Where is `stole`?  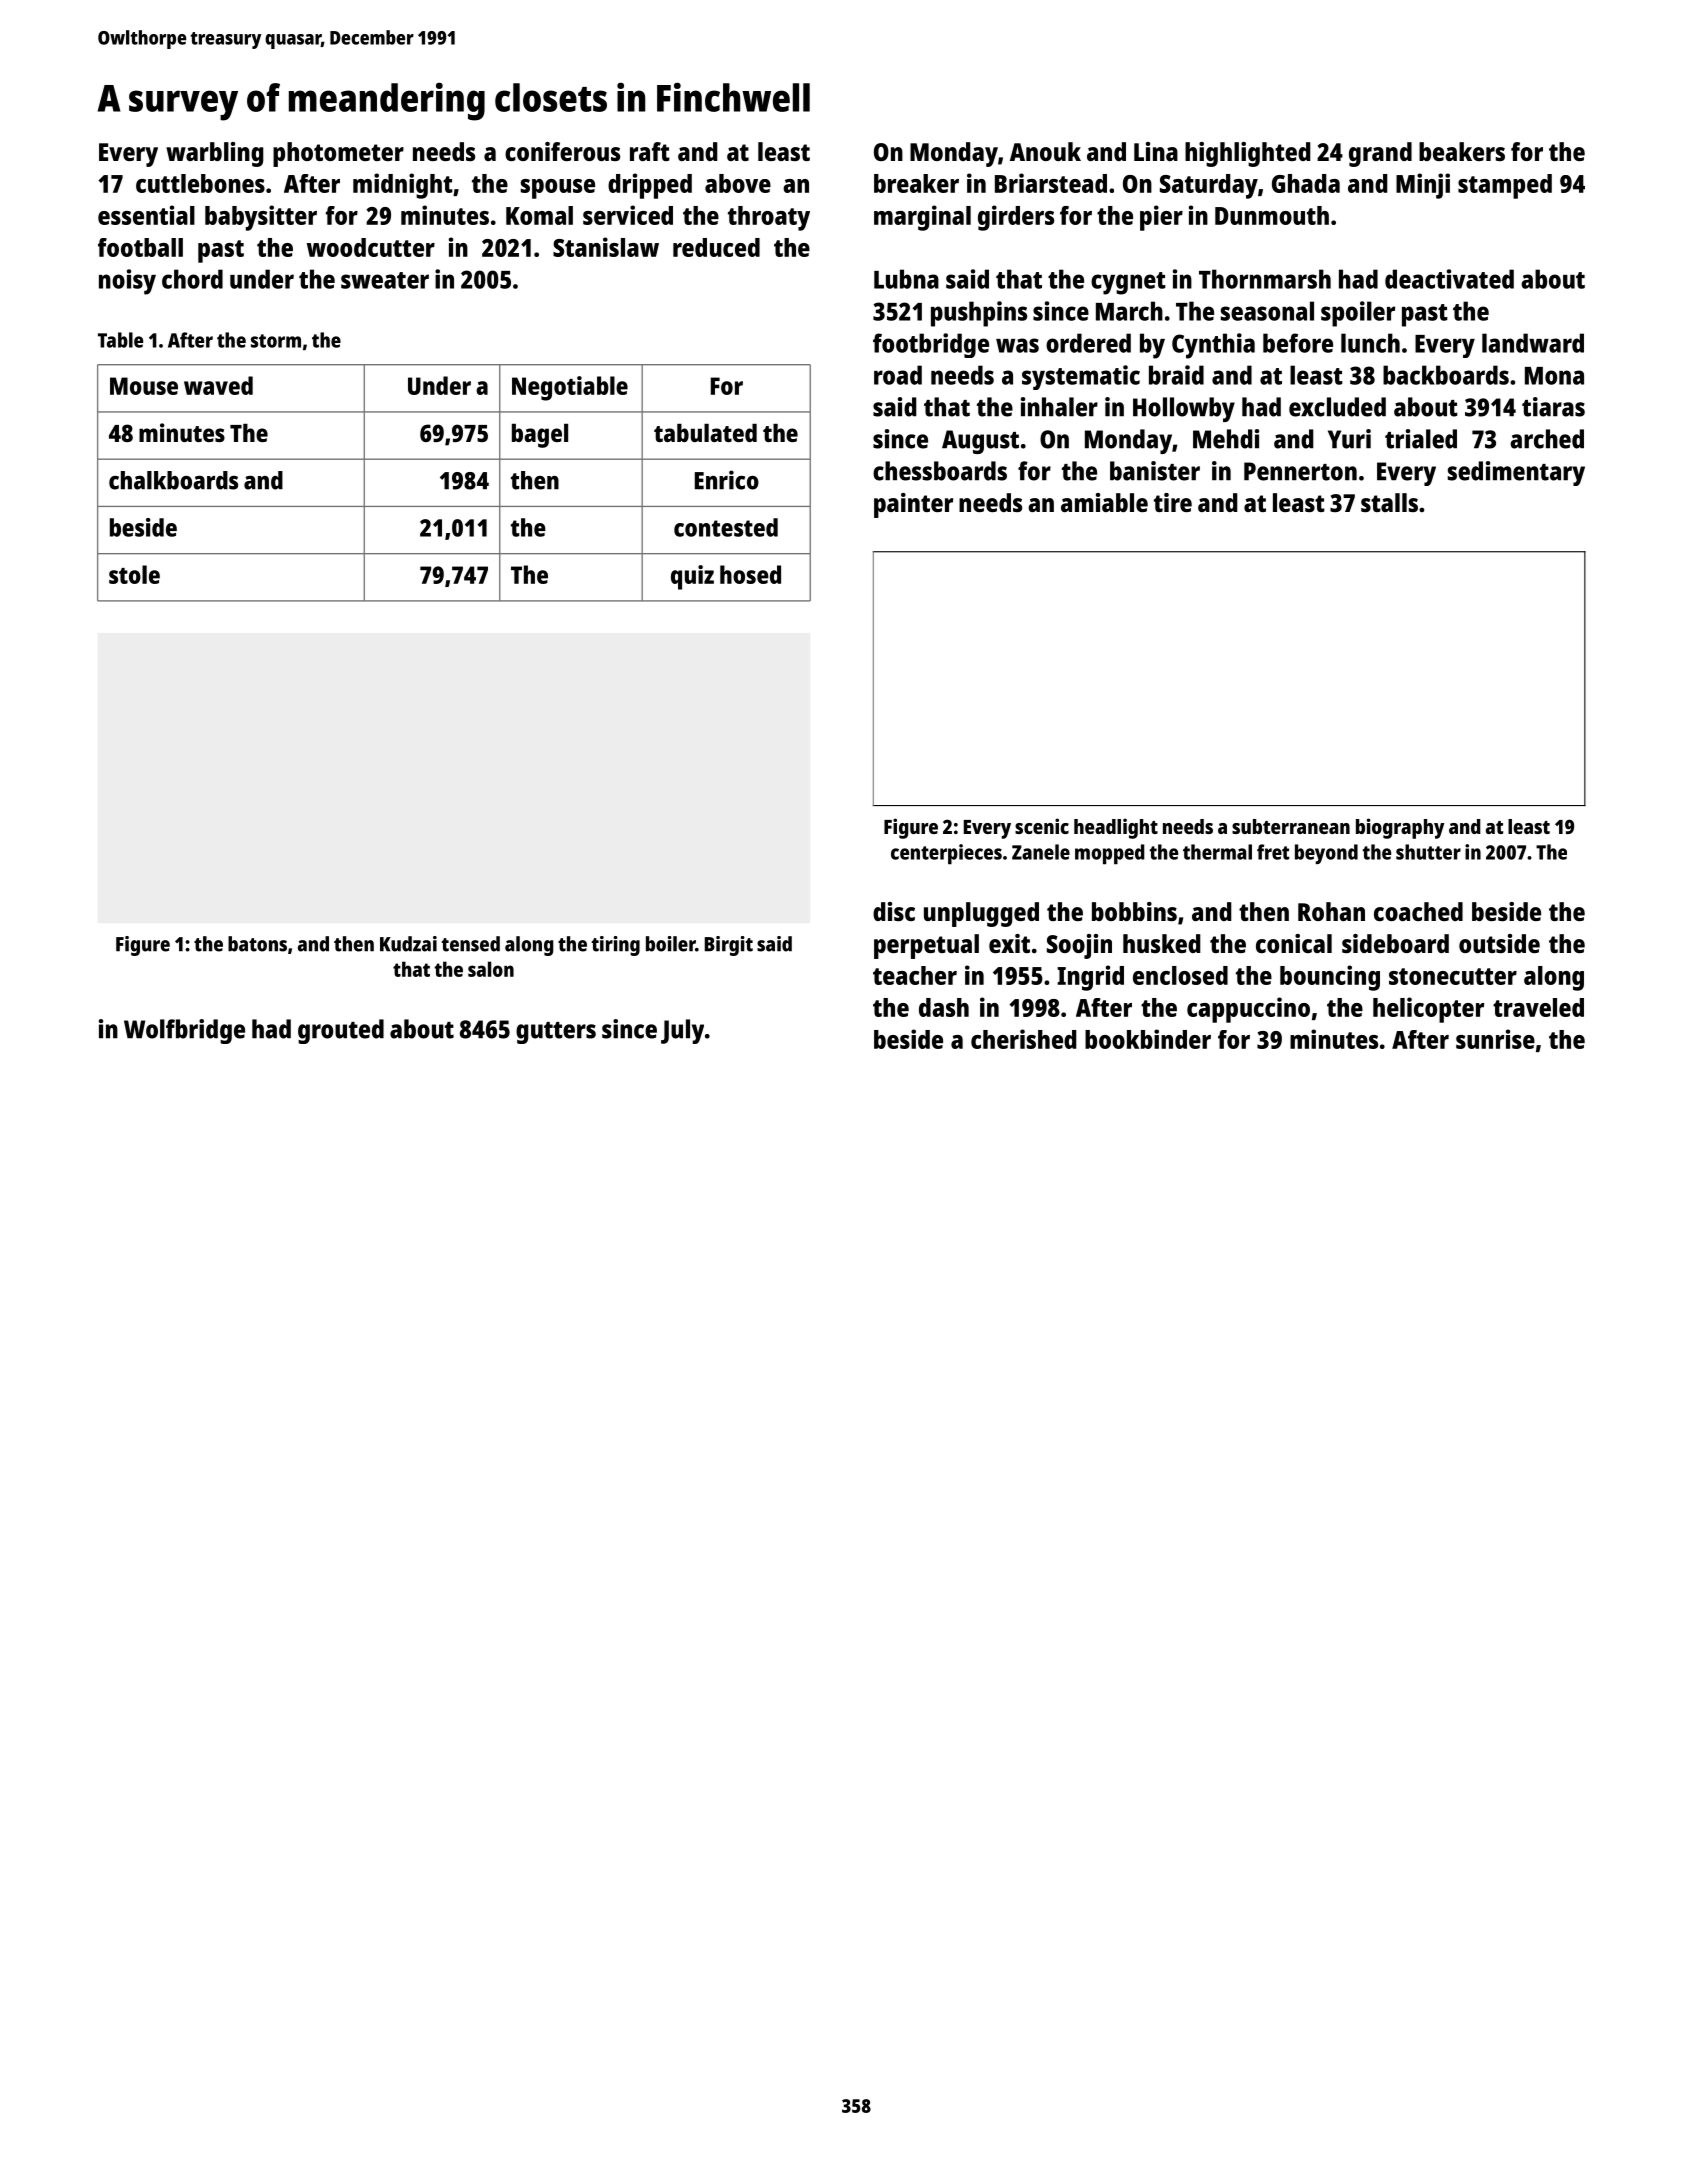
stole is located at coordinates (134, 574).
